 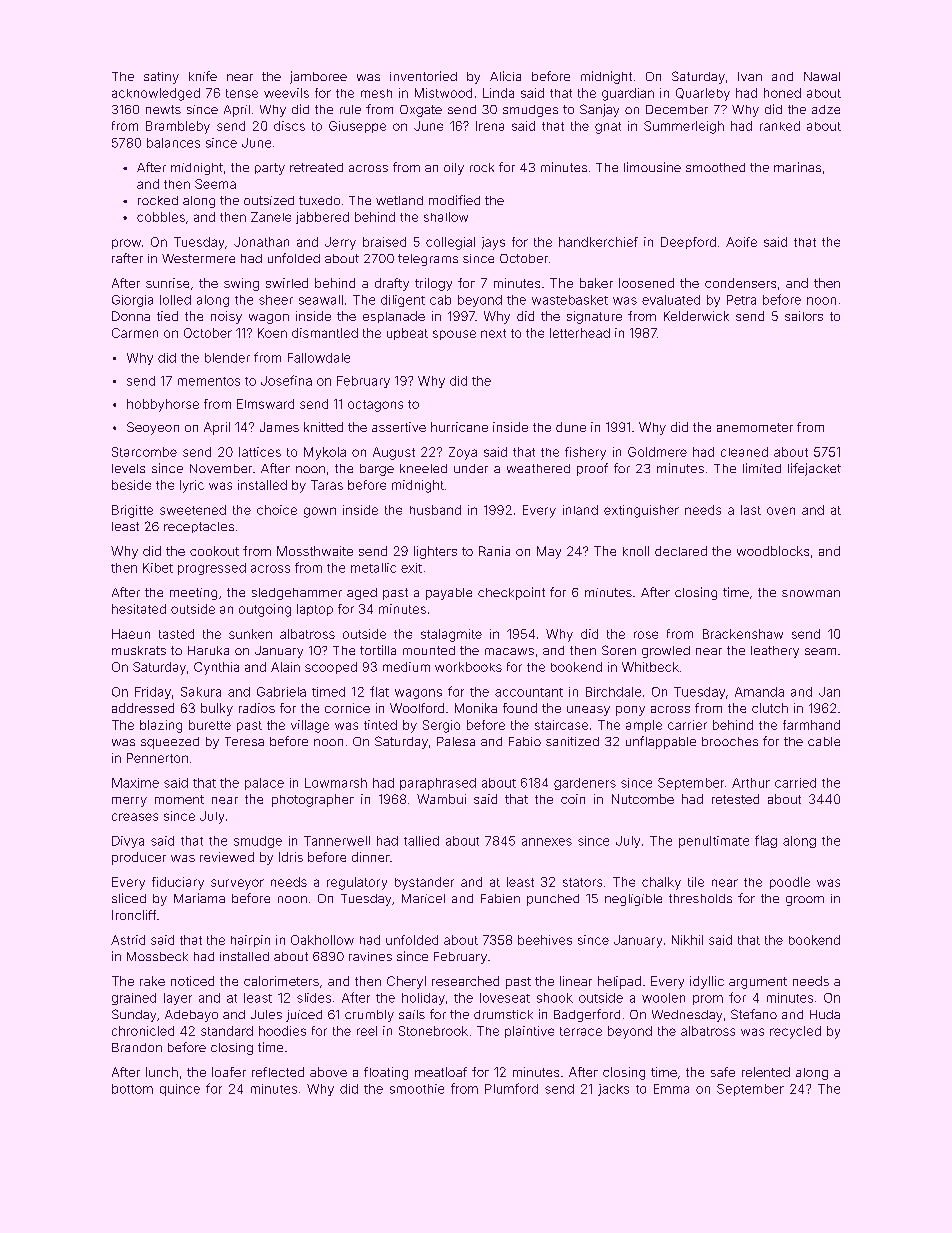 What do you see at coordinates (180, 1090) in the screenshot?
I see `quince` at bounding box center [180, 1090].
